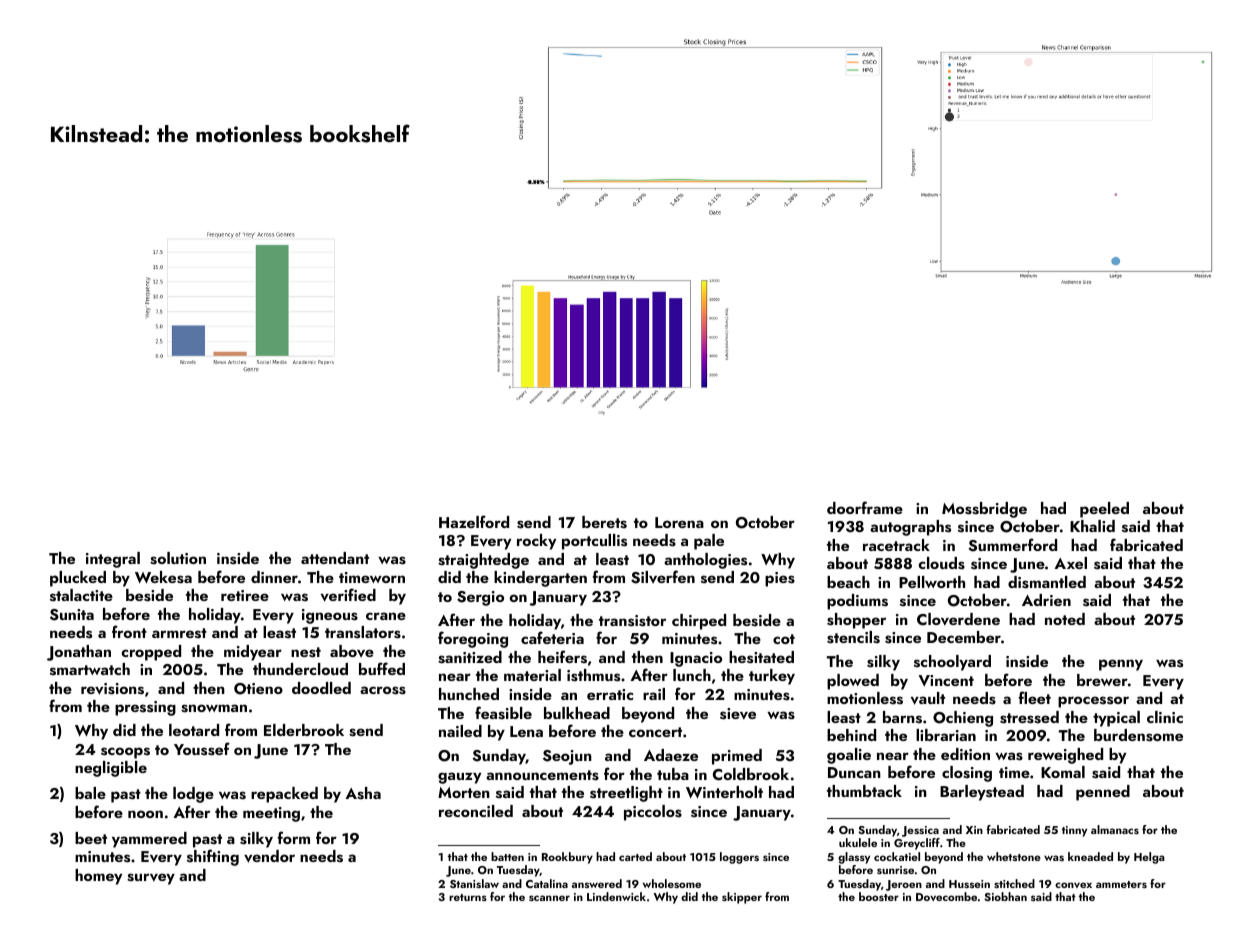  I want to click on thumbtack, so click(864, 791).
